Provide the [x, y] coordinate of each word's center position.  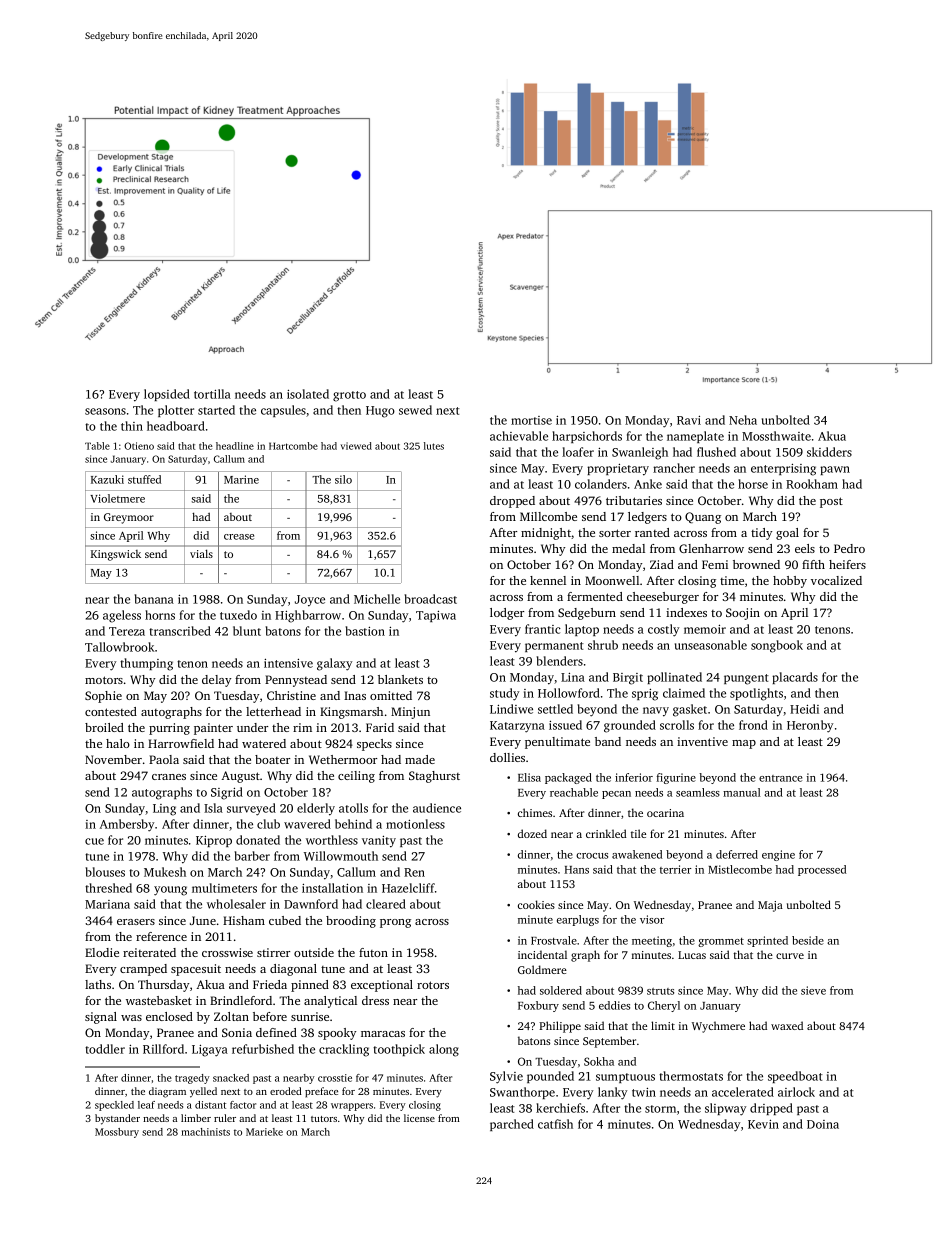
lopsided [167, 395]
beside [808, 940]
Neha [743, 420]
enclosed [169, 1016]
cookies [536, 904]
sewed [415, 410]
